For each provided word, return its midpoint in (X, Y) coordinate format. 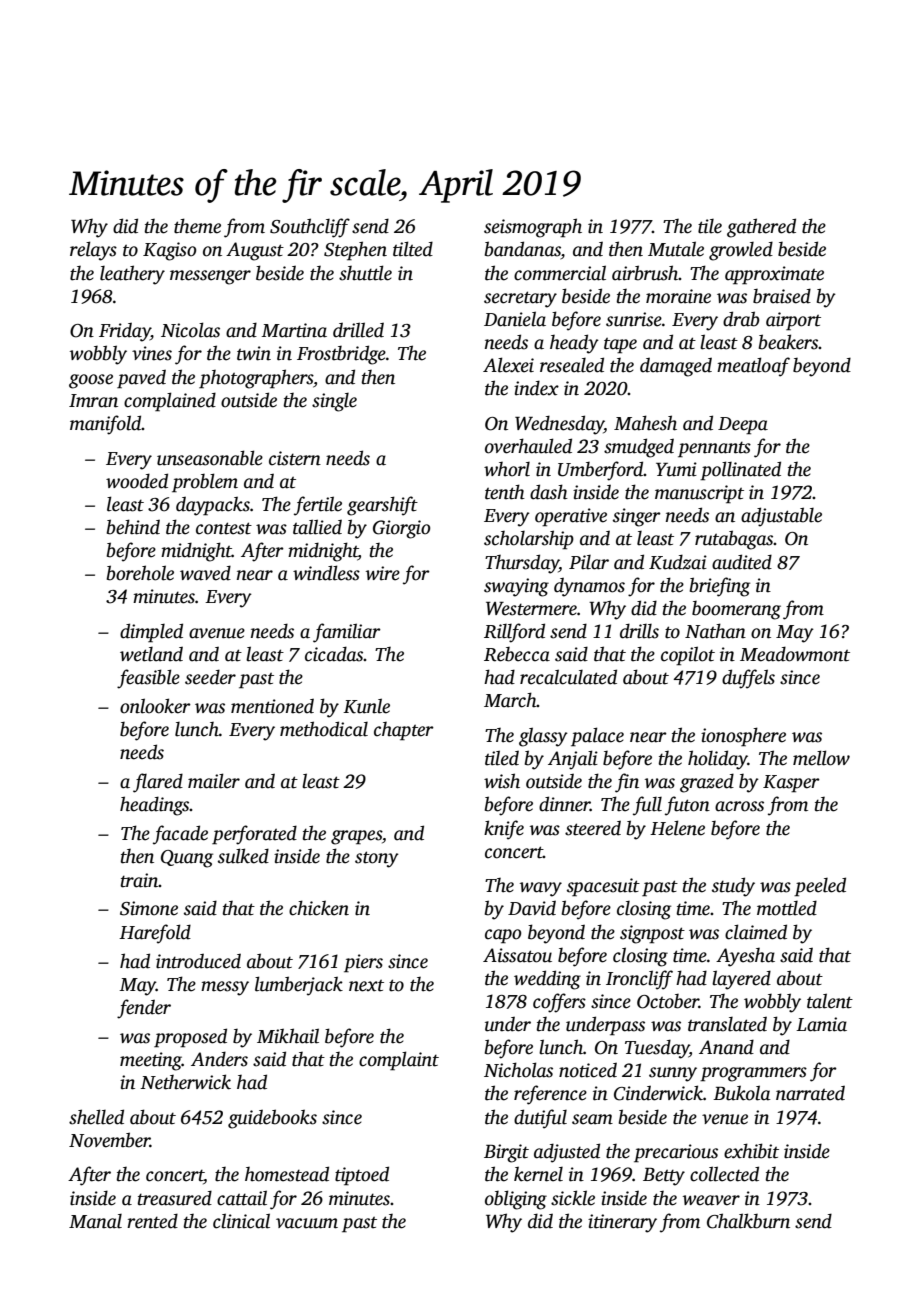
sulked (243, 856)
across (739, 806)
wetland (151, 654)
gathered (761, 228)
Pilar (589, 562)
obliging (516, 1200)
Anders (219, 1059)
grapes (356, 837)
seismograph (533, 228)
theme (197, 226)
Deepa (743, 426)
